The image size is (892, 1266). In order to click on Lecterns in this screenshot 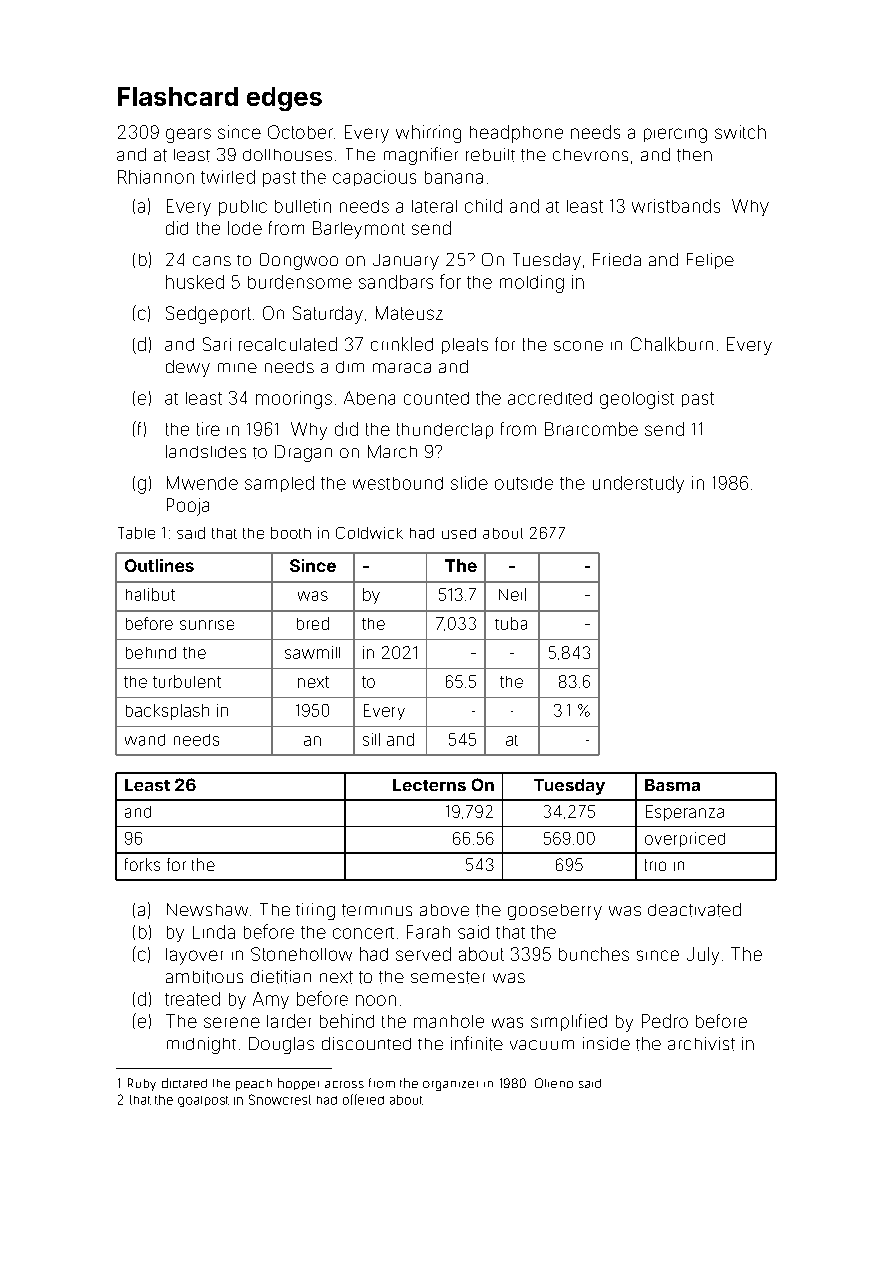, I will do `click(429, 785)`.
